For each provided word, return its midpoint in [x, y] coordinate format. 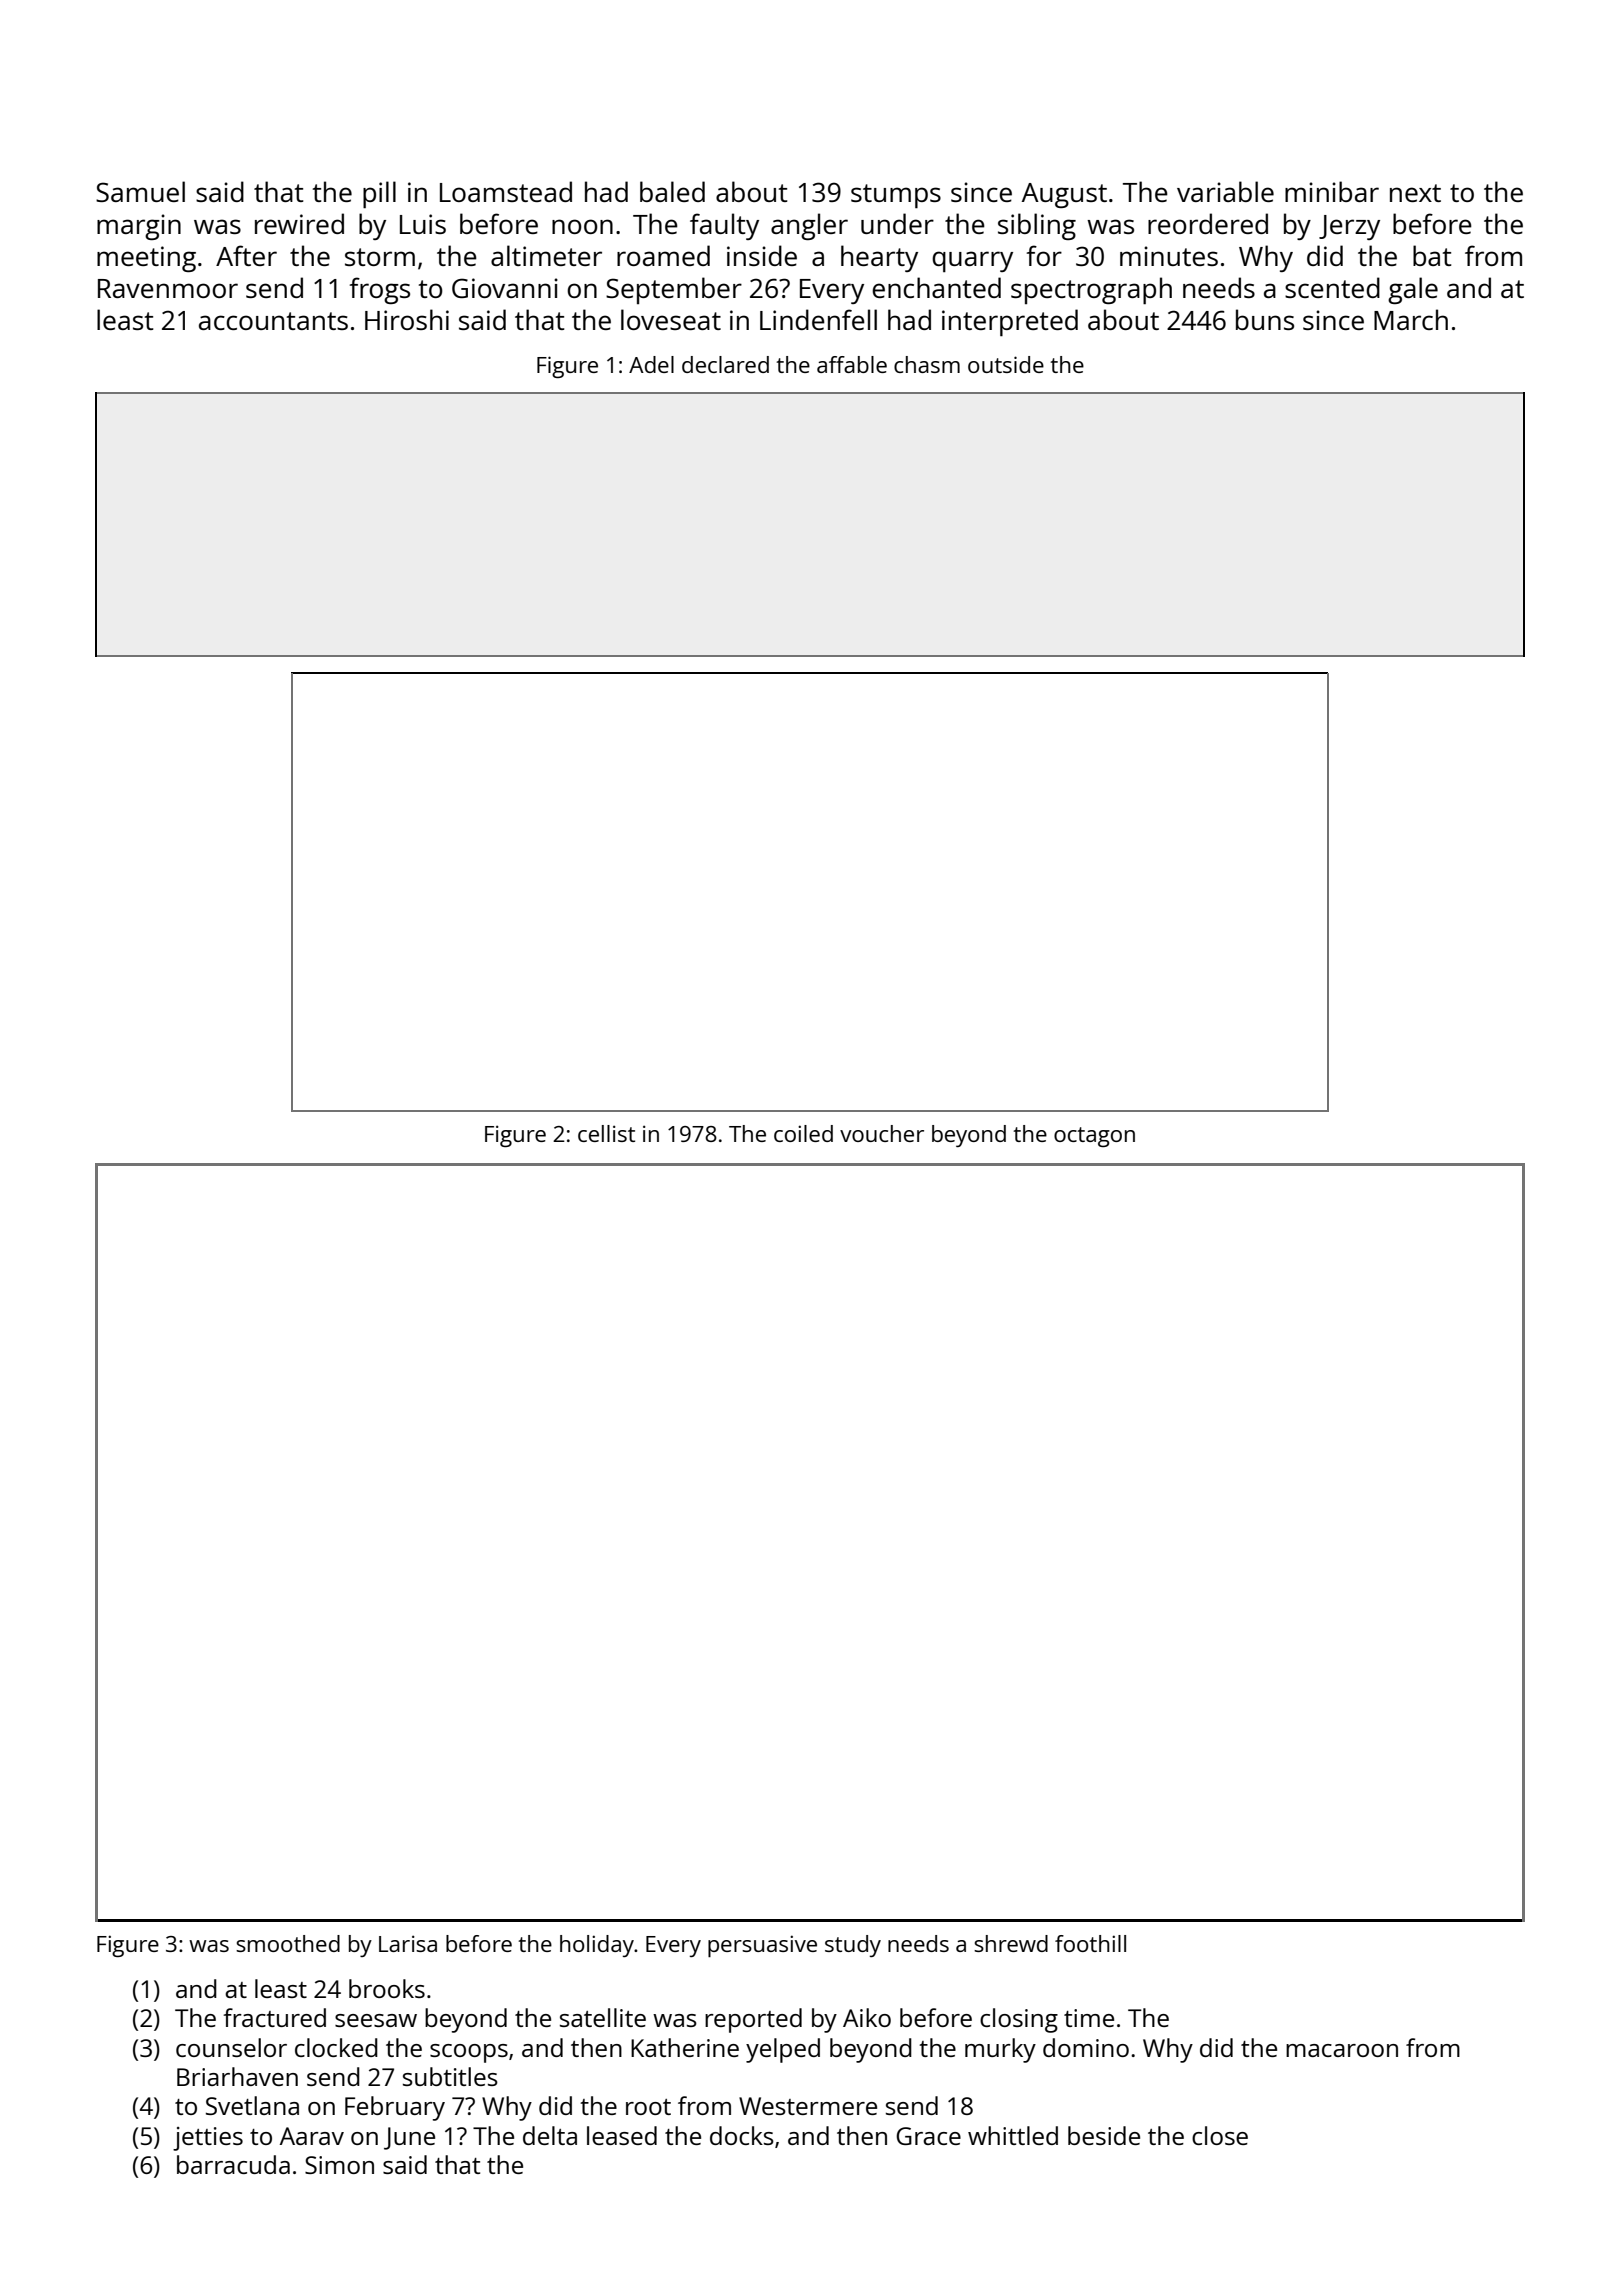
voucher [882, 1133]
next [1415, 193]
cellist [606, 1133]
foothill [1090, 1943]
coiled [803, 1133]
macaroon [1342, 2050]
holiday [597, 1946]
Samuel [140, 191]
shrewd [1011, 1943]
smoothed [288, 1943]
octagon [1094, 1137]
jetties [208, 2139]
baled [672, 191]
